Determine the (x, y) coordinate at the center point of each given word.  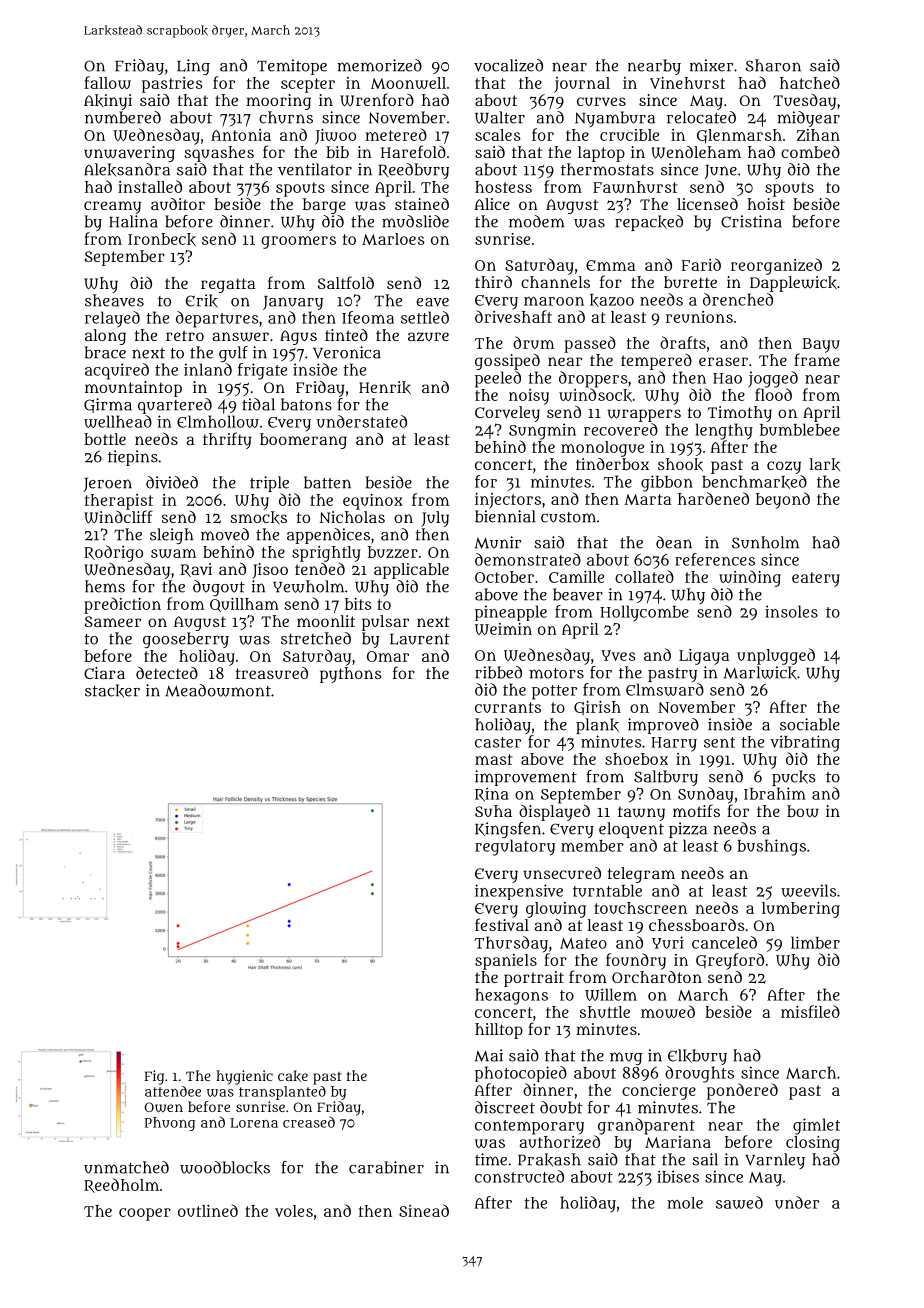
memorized (379, 65)
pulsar (385, 623)
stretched (316, 638)
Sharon (773, 65)
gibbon (667, 483)
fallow (107, 82)
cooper (145, 1214)
